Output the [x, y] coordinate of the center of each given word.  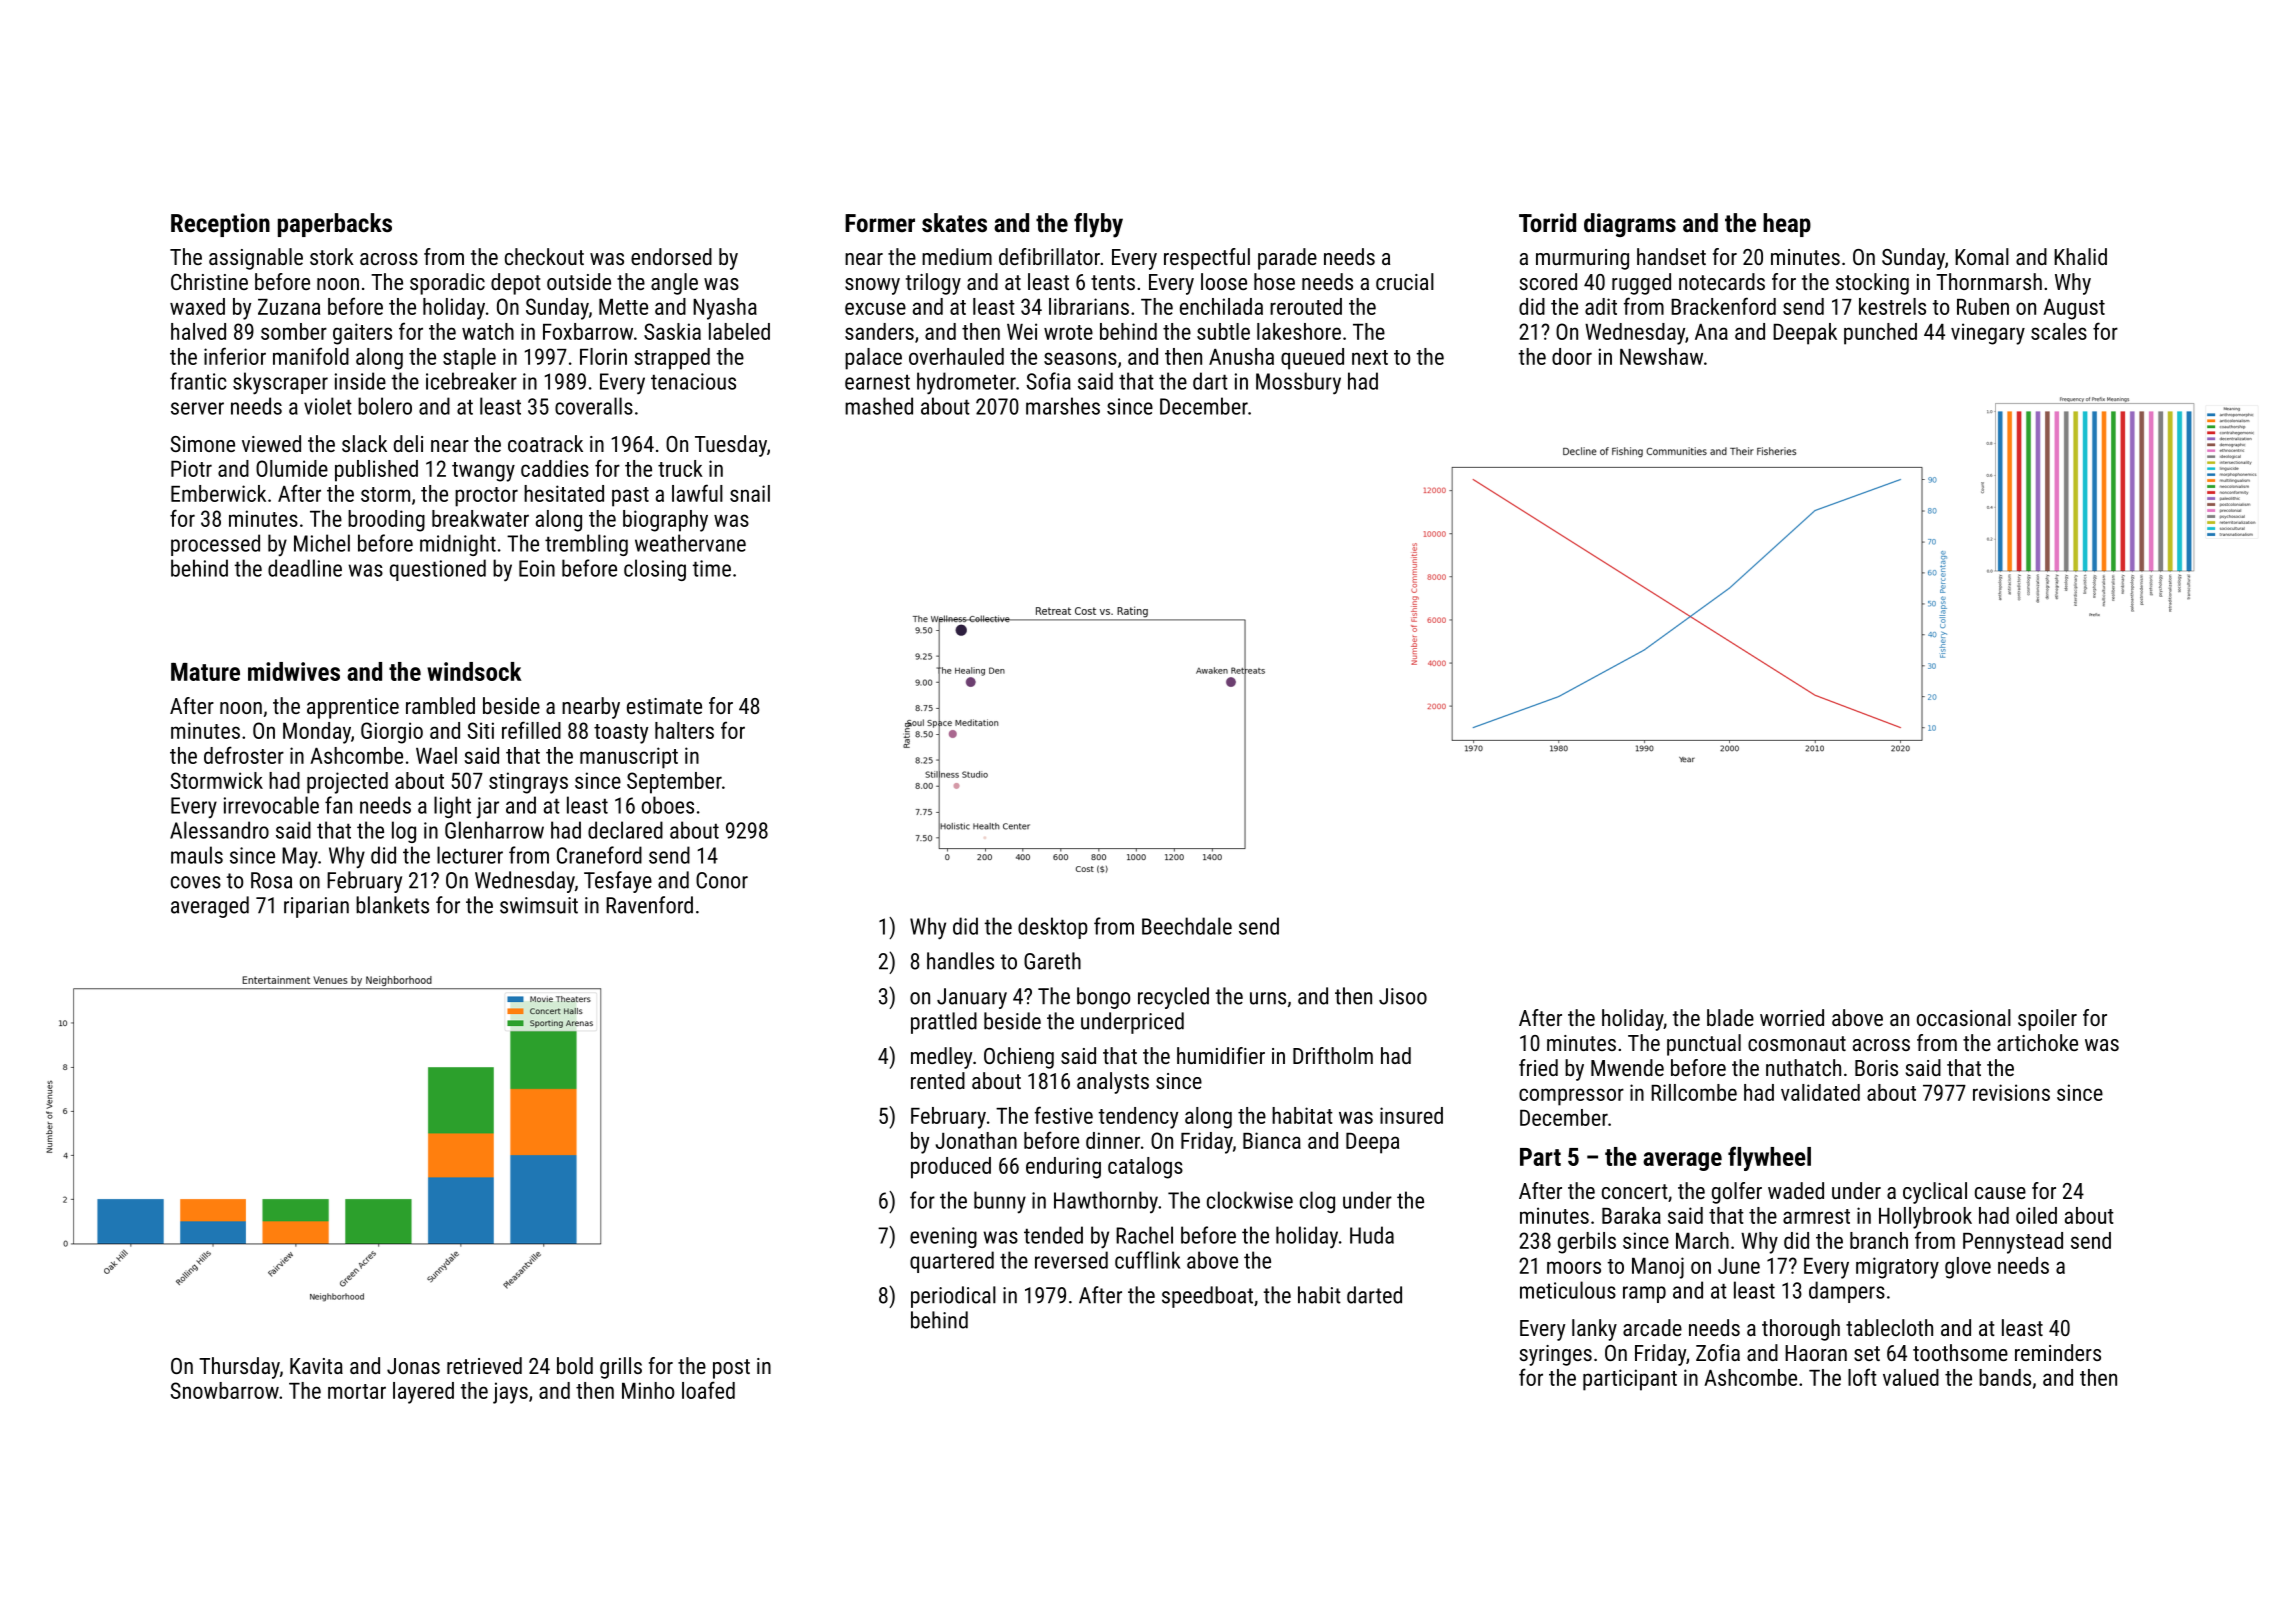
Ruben [1983, 306]
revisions [2011, 1092]
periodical [953, 1297]
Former [880, 223]
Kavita [316, 1366]
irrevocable [271, 805]
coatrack [545, 443]
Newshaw [1661, 356]
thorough [1801, 1330]
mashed [879, 406]
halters [684, 730]
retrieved [484, 1365]
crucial [1405, 281]
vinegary [1988, 334]
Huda [1372, 1235]
